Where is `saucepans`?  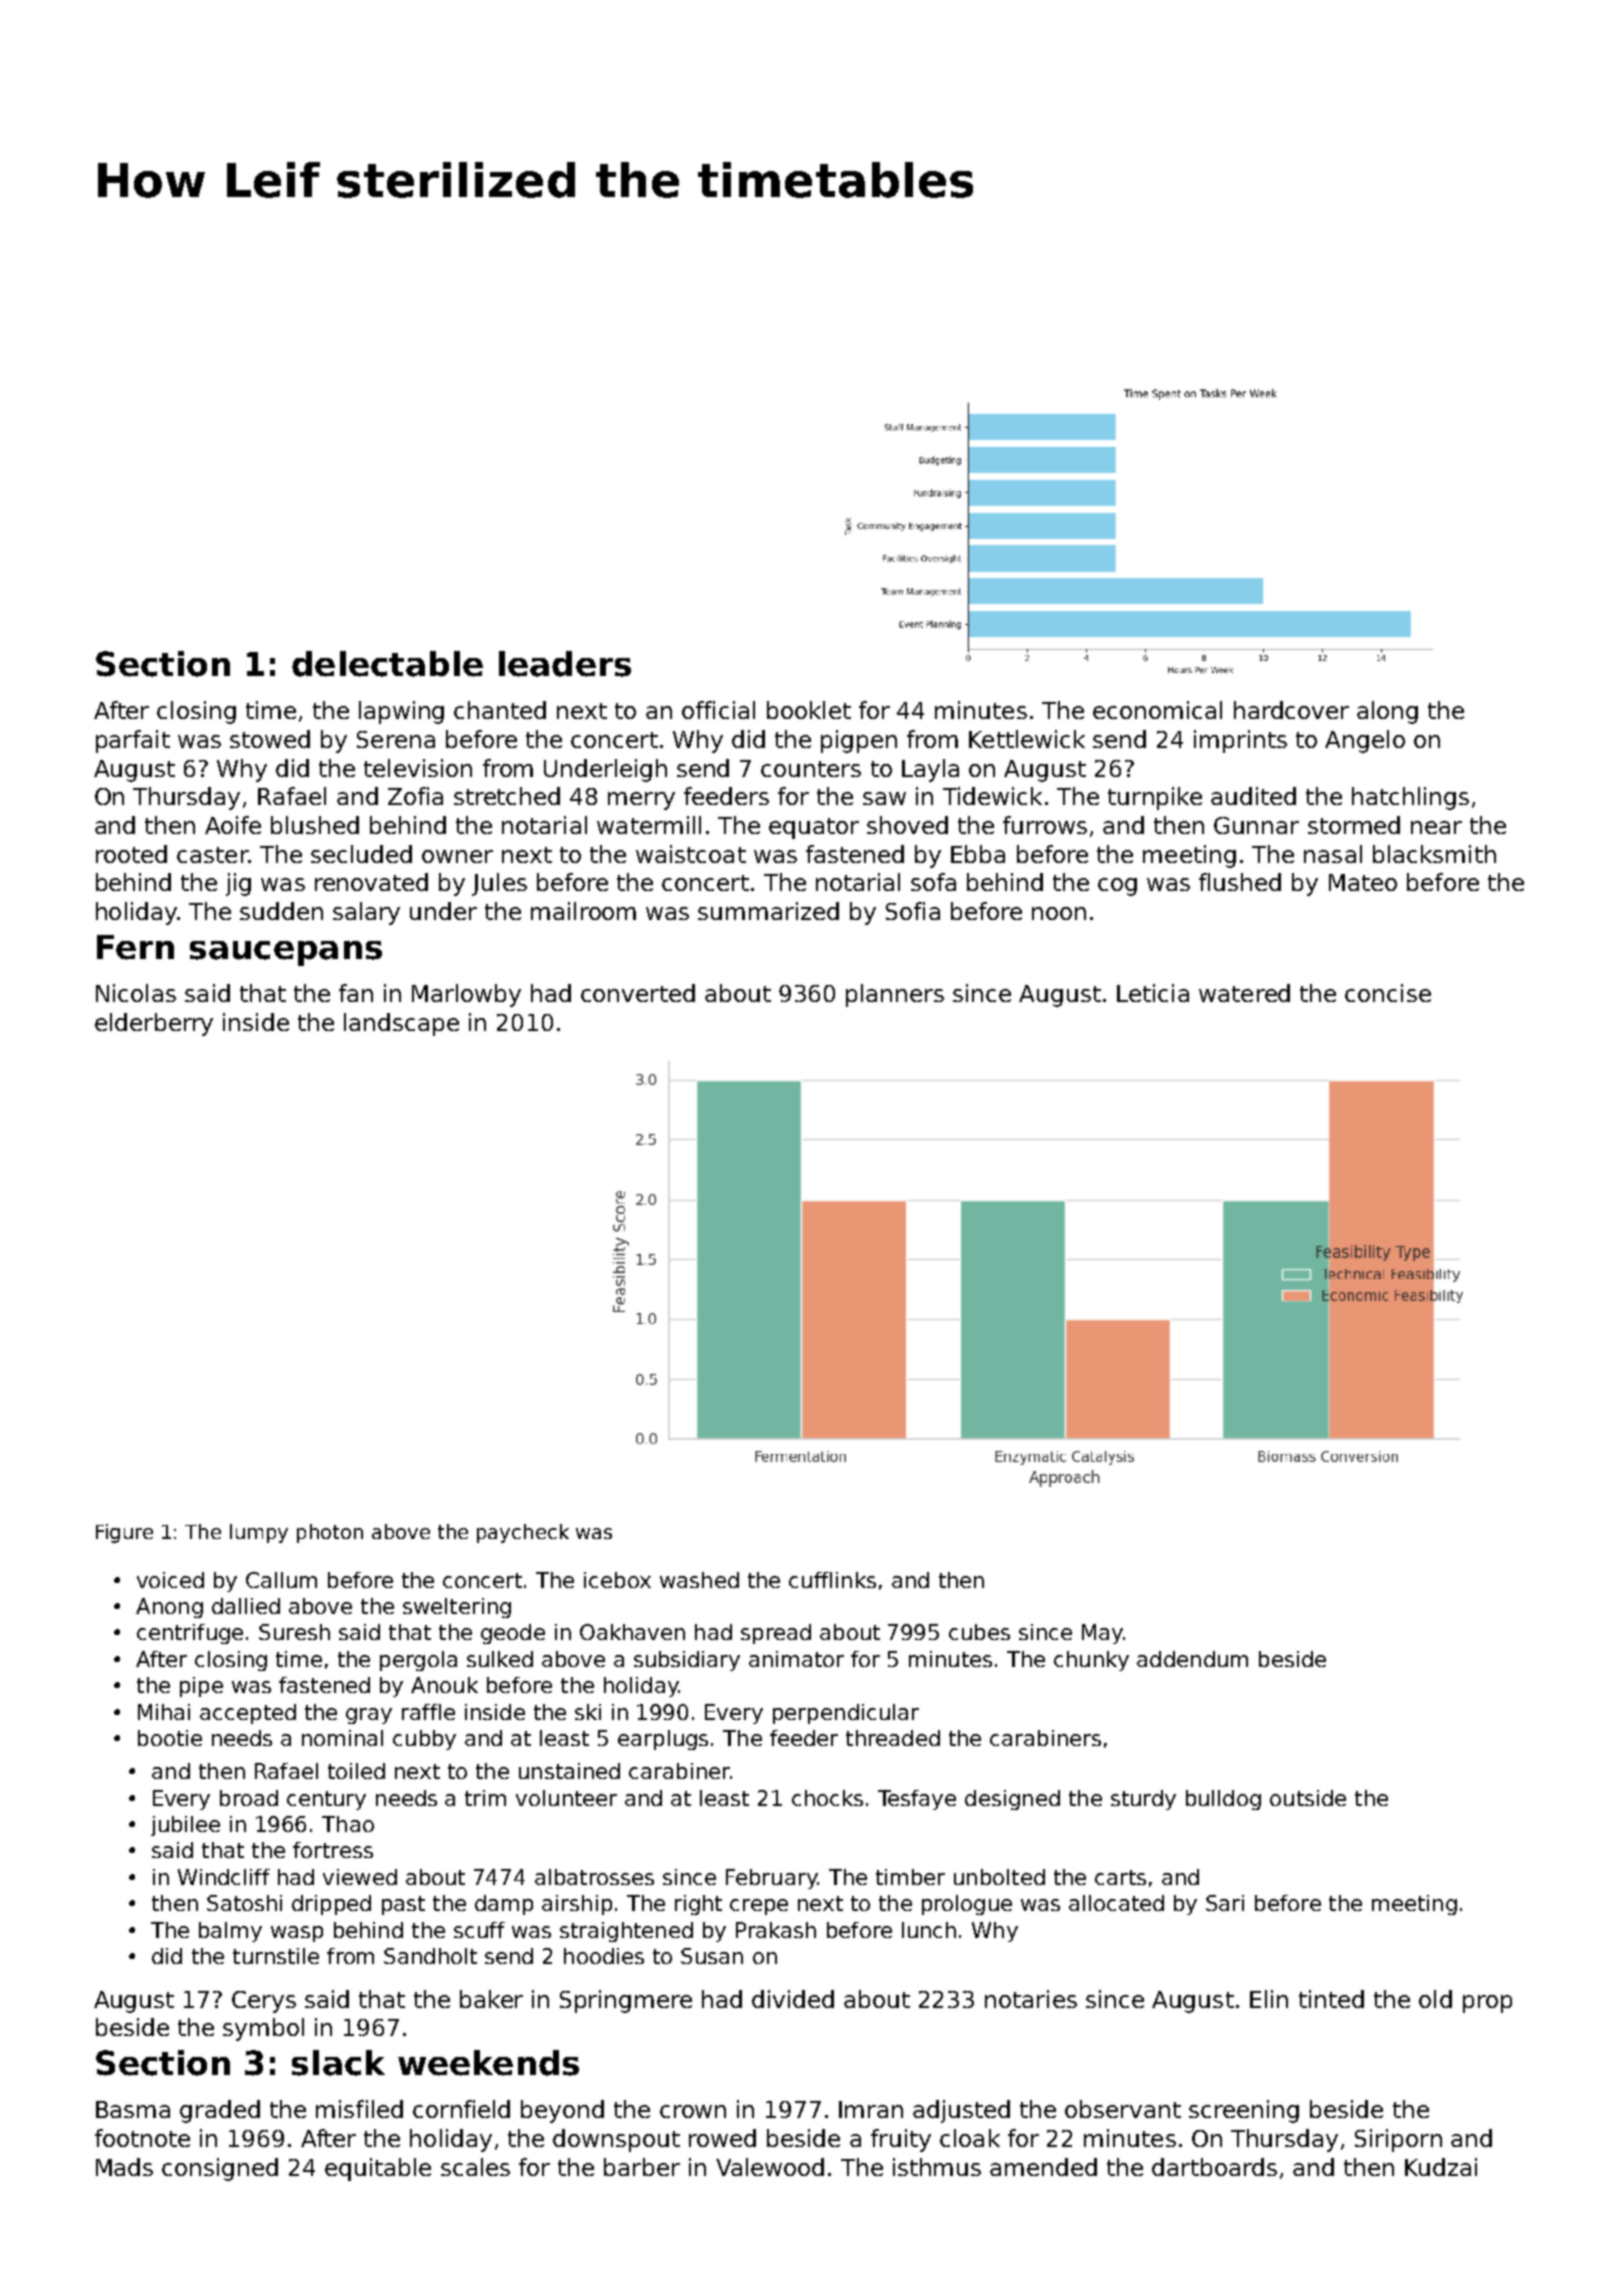
saucepans is located at coordinates (286, 953).
